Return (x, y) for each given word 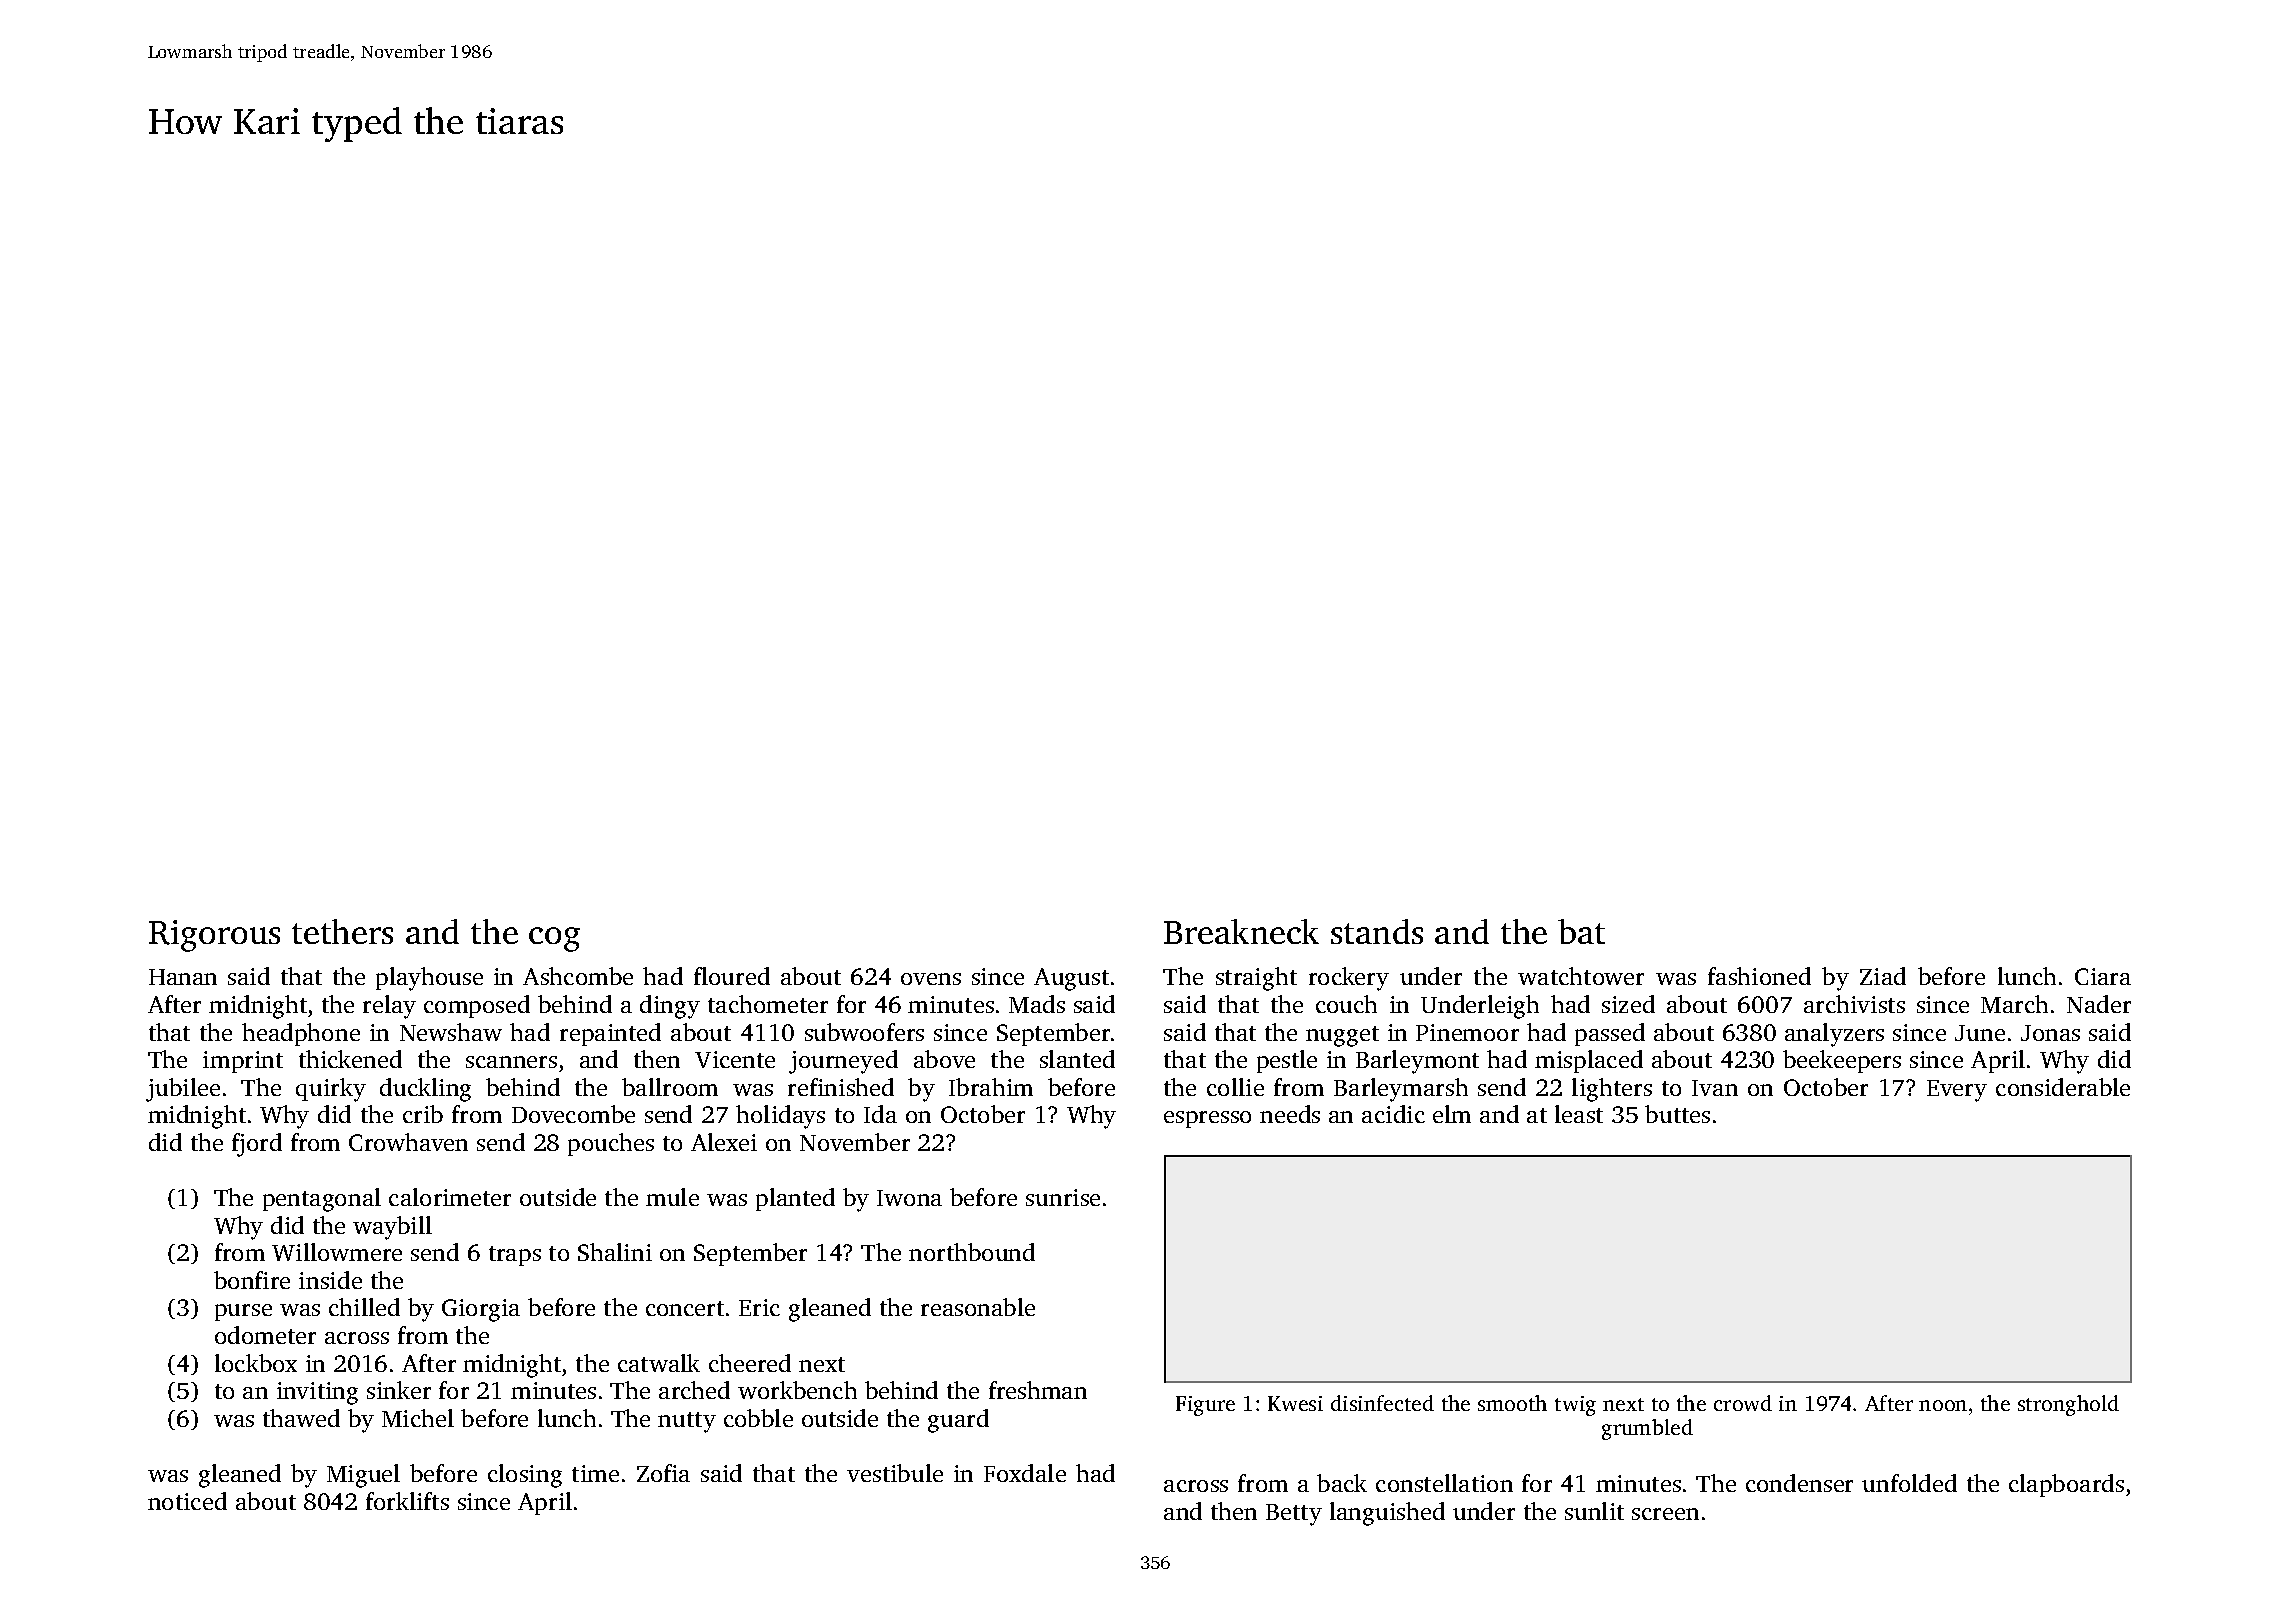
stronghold (2068, 1405)
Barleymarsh (1401, 1090)
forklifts (407, 1501)
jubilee (183, 1090)
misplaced (1589, 1061)
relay (389, 1007)
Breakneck (1241, 931)
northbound (972, 1252)
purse (243, 1312)
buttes (1677, 1114)
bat (1581, 931)
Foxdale (1025, 1473)
